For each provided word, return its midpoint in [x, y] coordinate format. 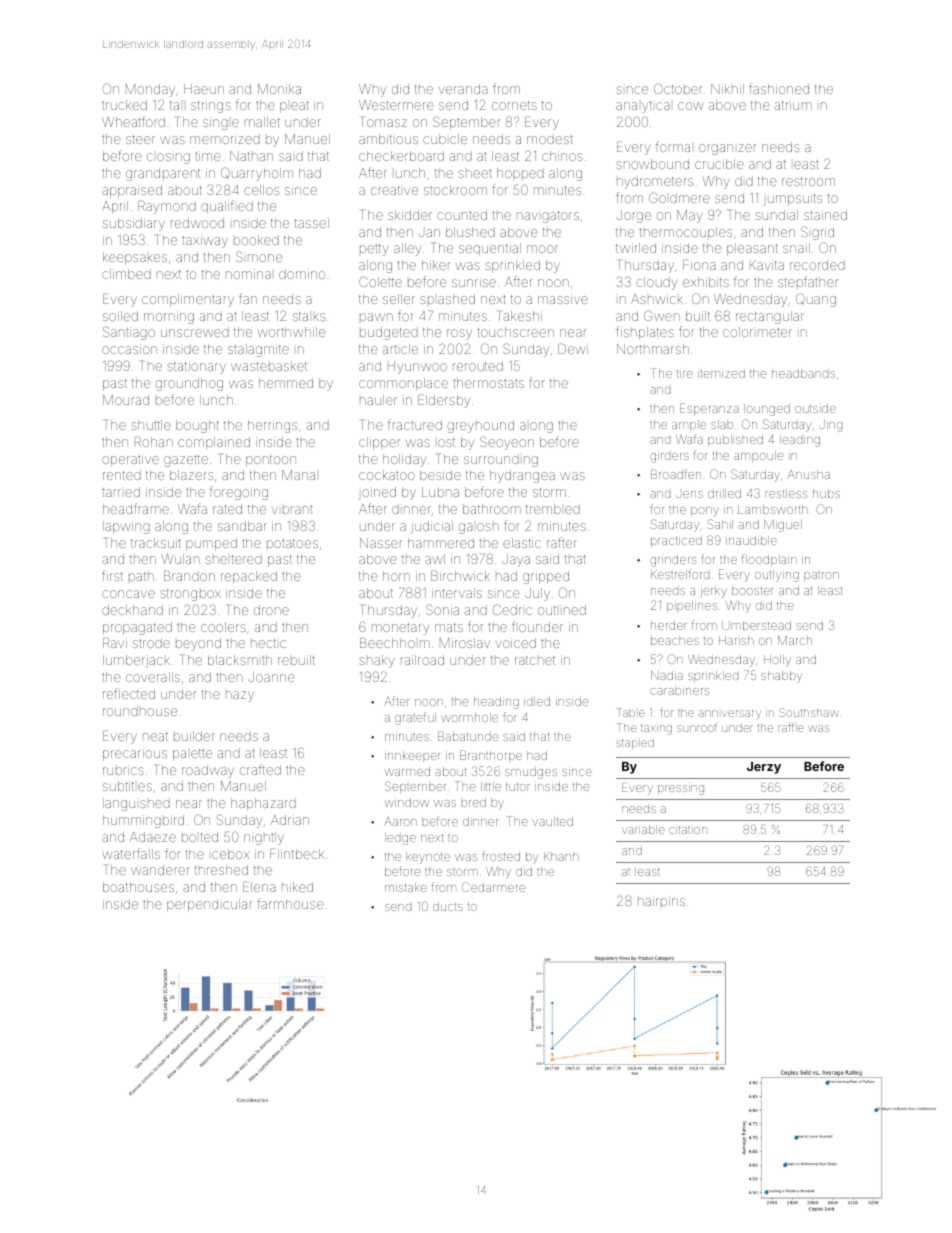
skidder [410, 215]
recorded [817, 265]
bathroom [492, 509]
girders [669, 458]
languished [136, 804]
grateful [415, 718]
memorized [225, 139]
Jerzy [764, 768]
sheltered [233, 559]
